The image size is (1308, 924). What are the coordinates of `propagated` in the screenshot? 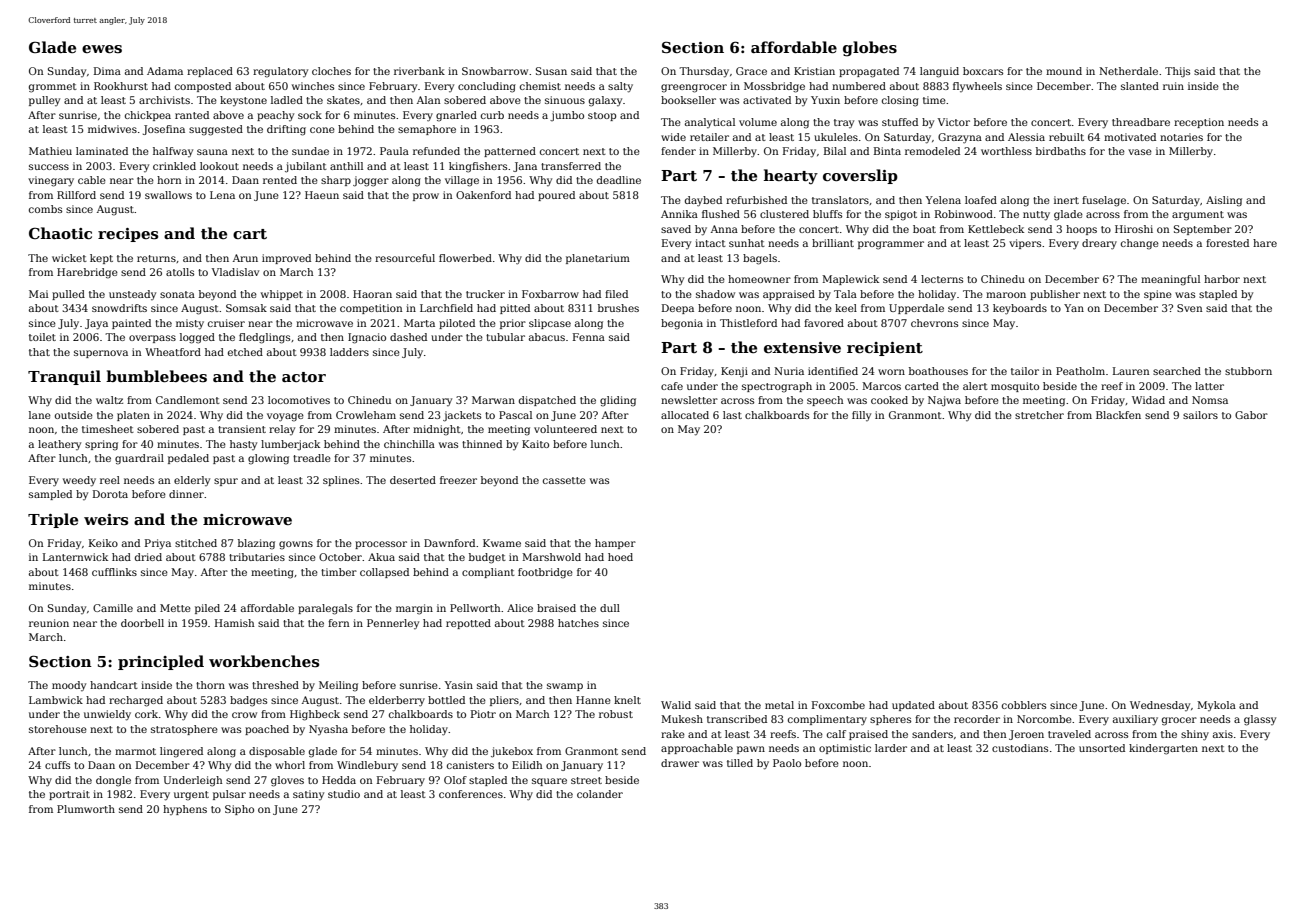 It's located at (869, 72).
